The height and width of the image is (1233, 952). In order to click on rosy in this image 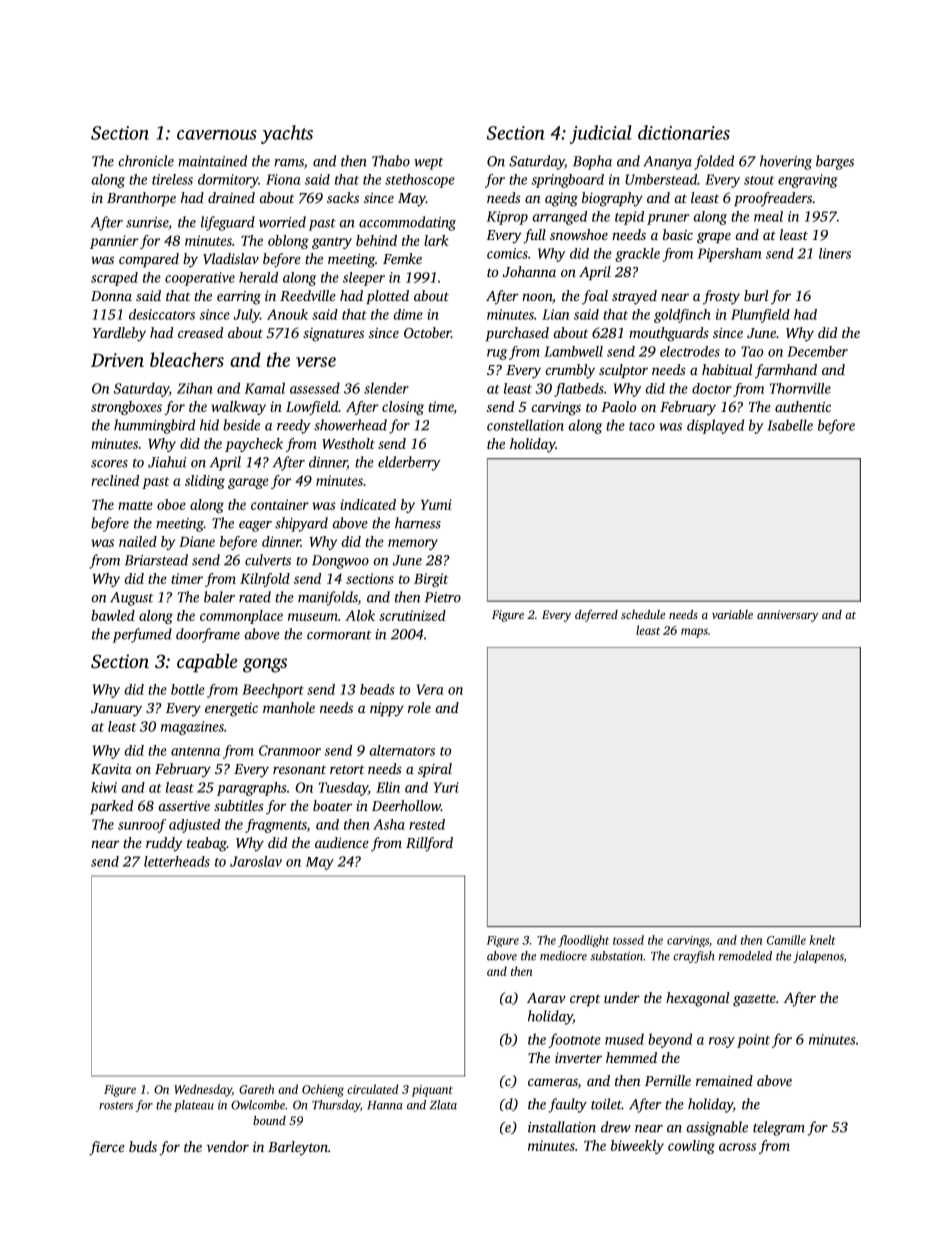, I will do `click(722, 1042)`.
